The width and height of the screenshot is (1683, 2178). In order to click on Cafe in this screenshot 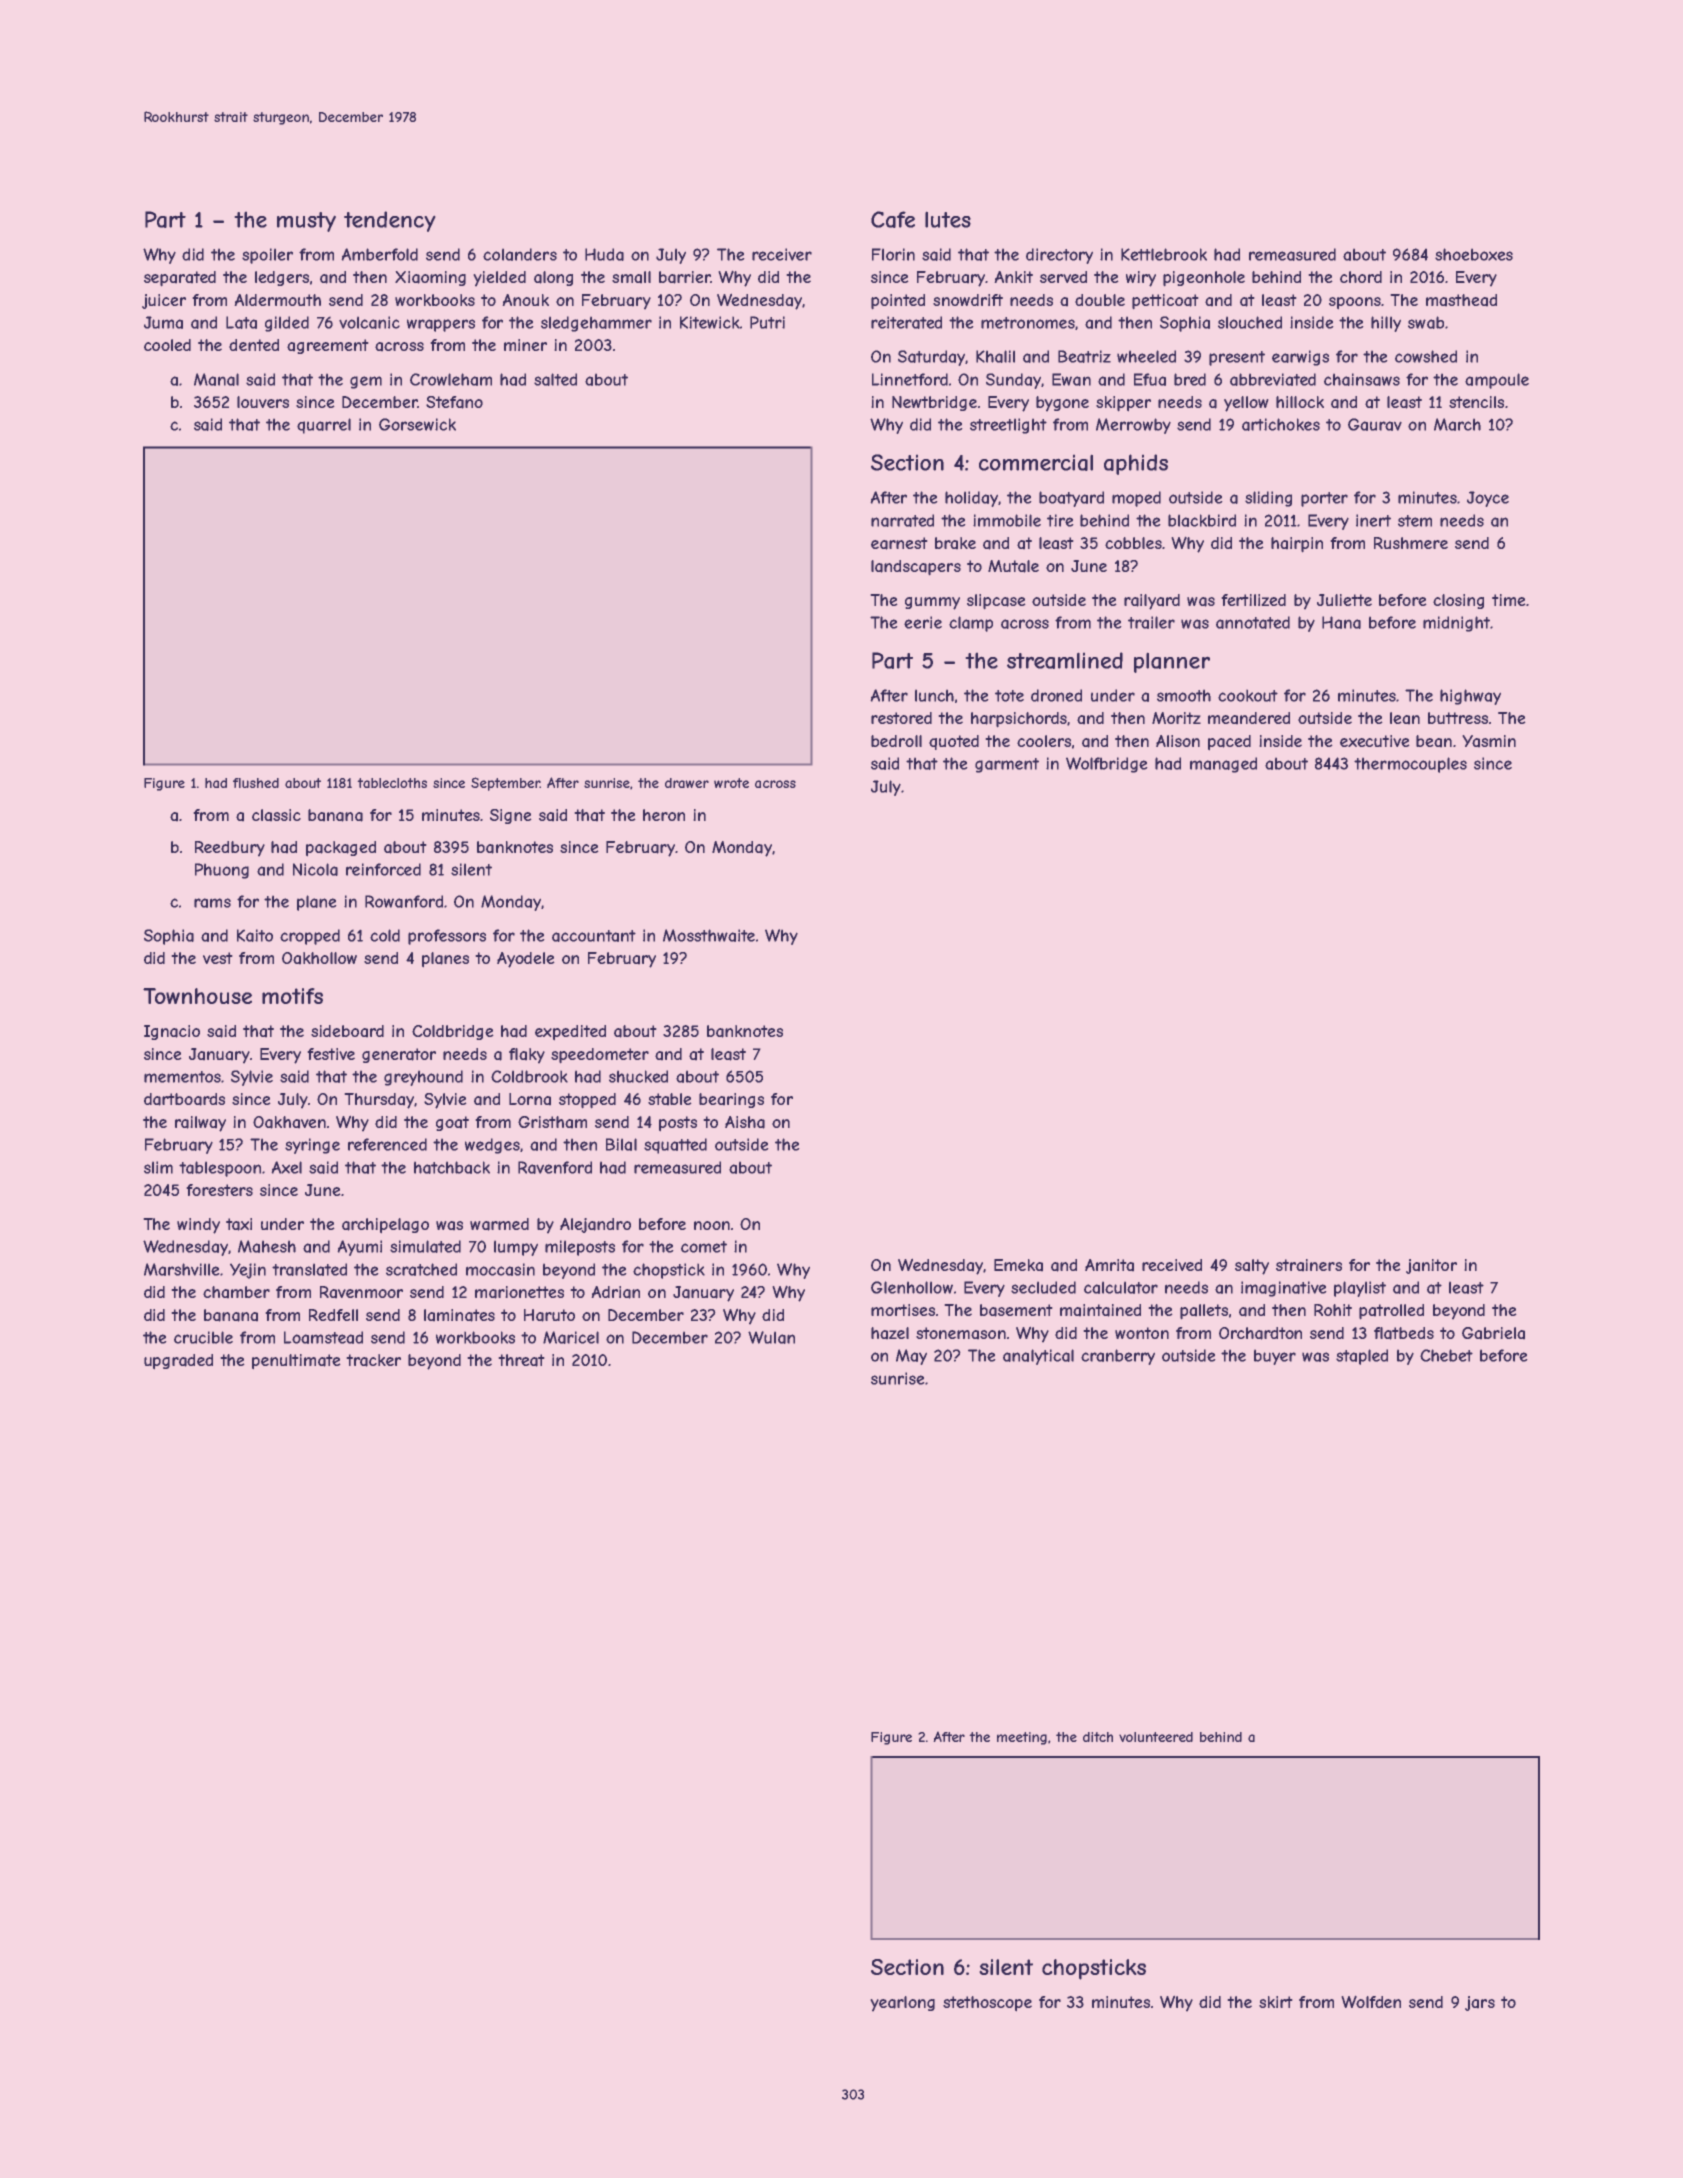, I will do `click(893, 219)`.
